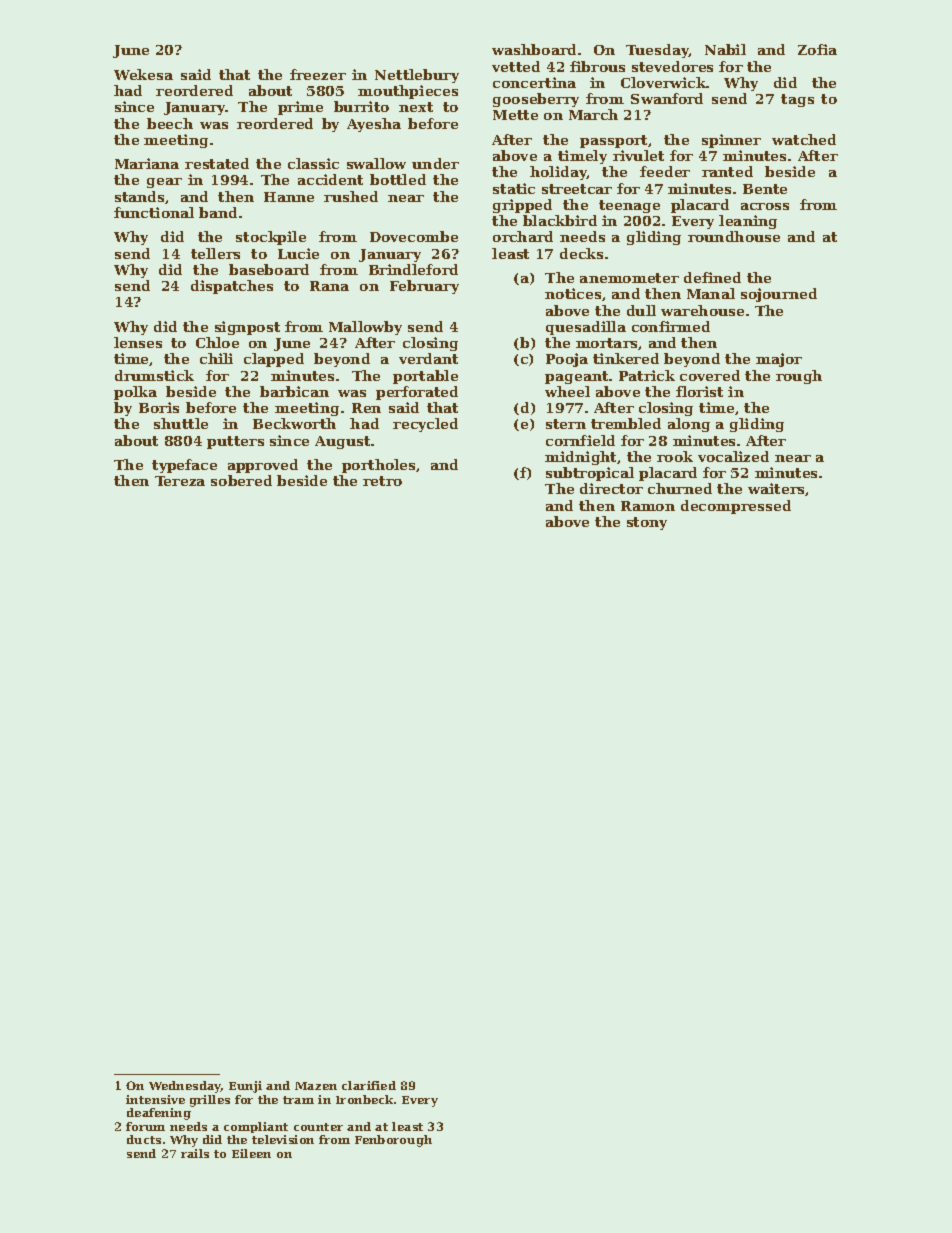 This document has width=952, height=1233. Describe the element at coordinates (648, 506) in the document. I see `Ramon` at that location.
